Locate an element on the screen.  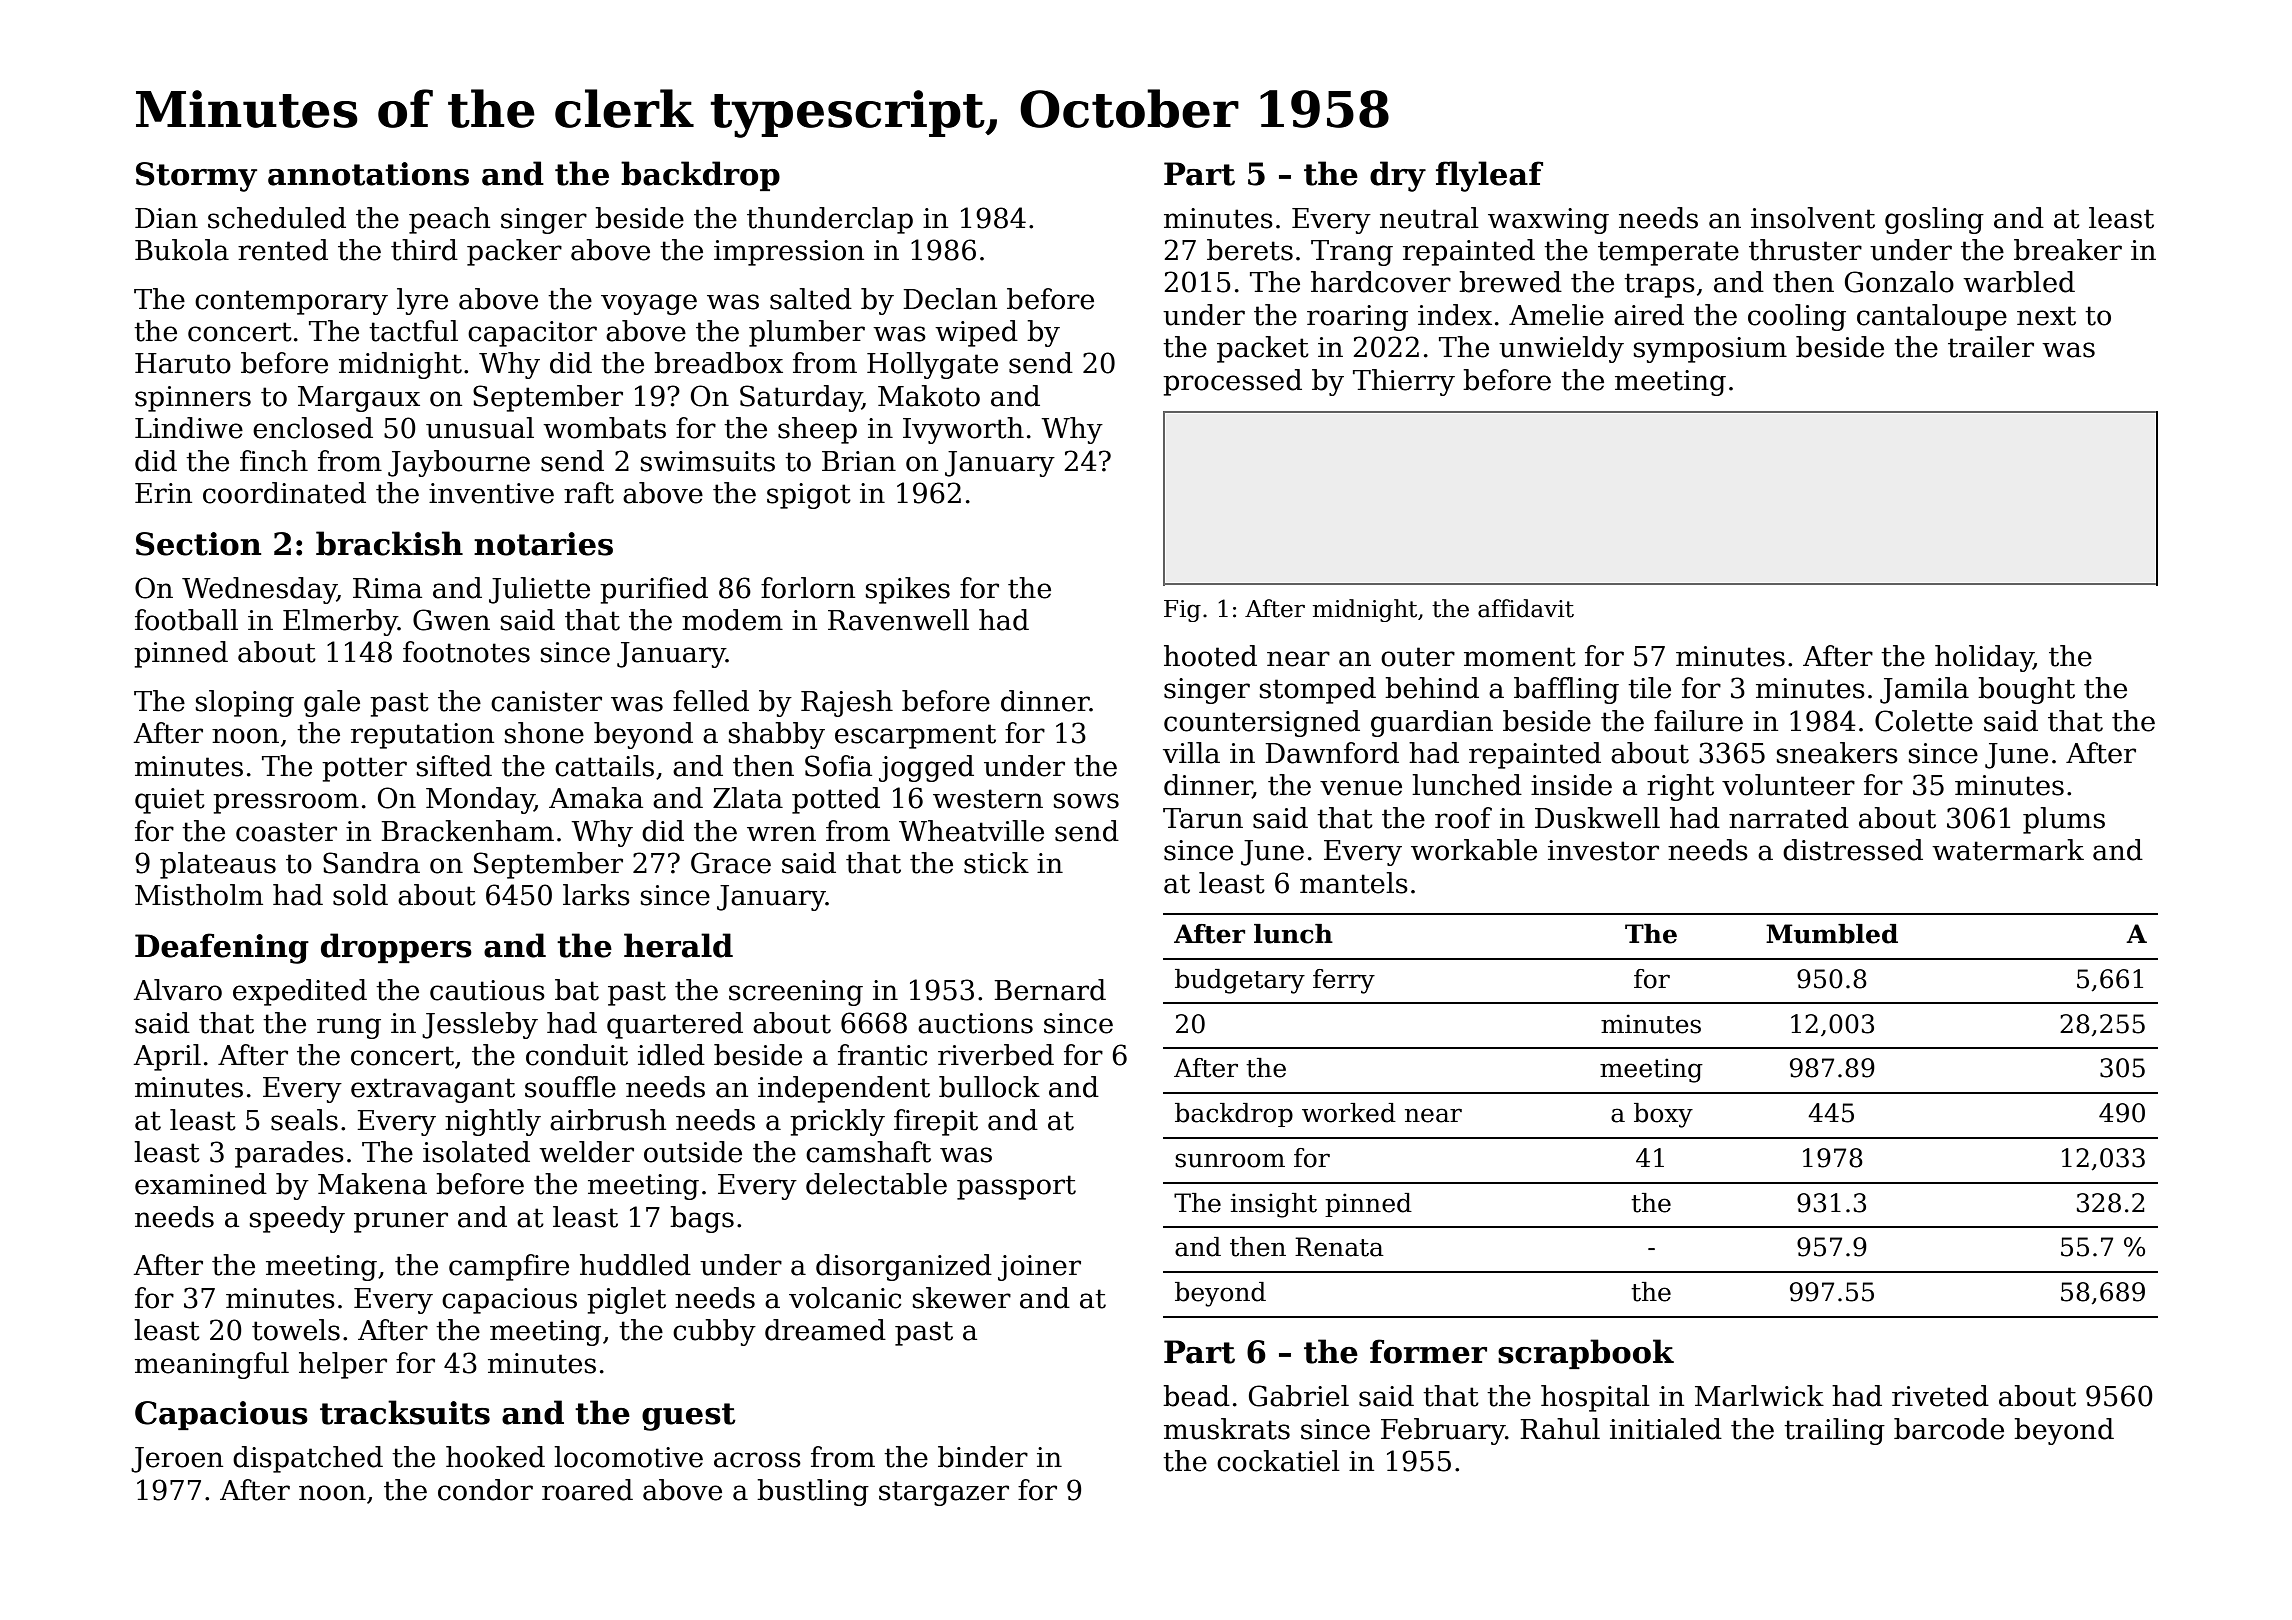
Jeroen is located at coordinates (177, 1460).
